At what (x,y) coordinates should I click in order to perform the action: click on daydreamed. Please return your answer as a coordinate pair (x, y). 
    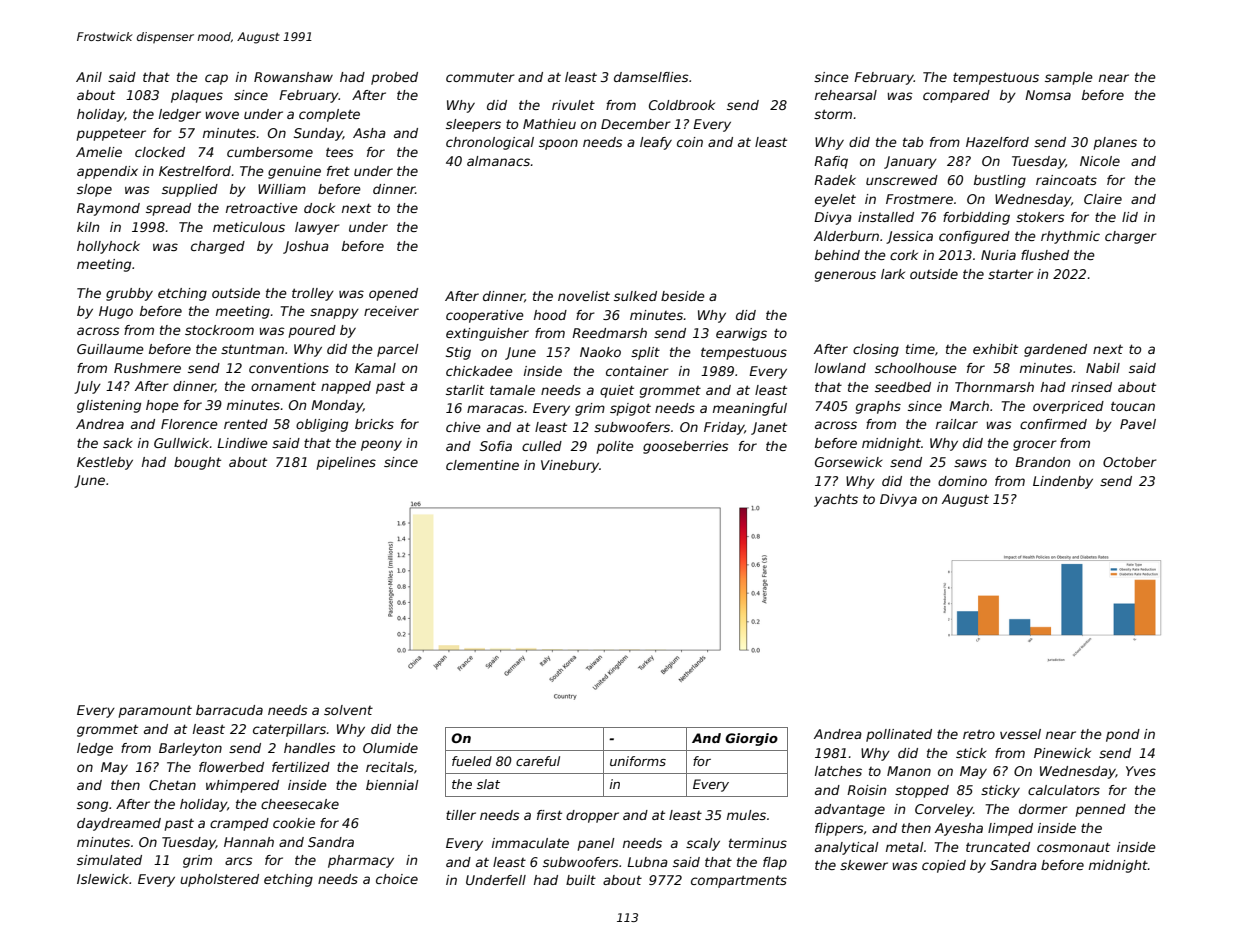
    Looking at the image, I should click on (119, 824).
